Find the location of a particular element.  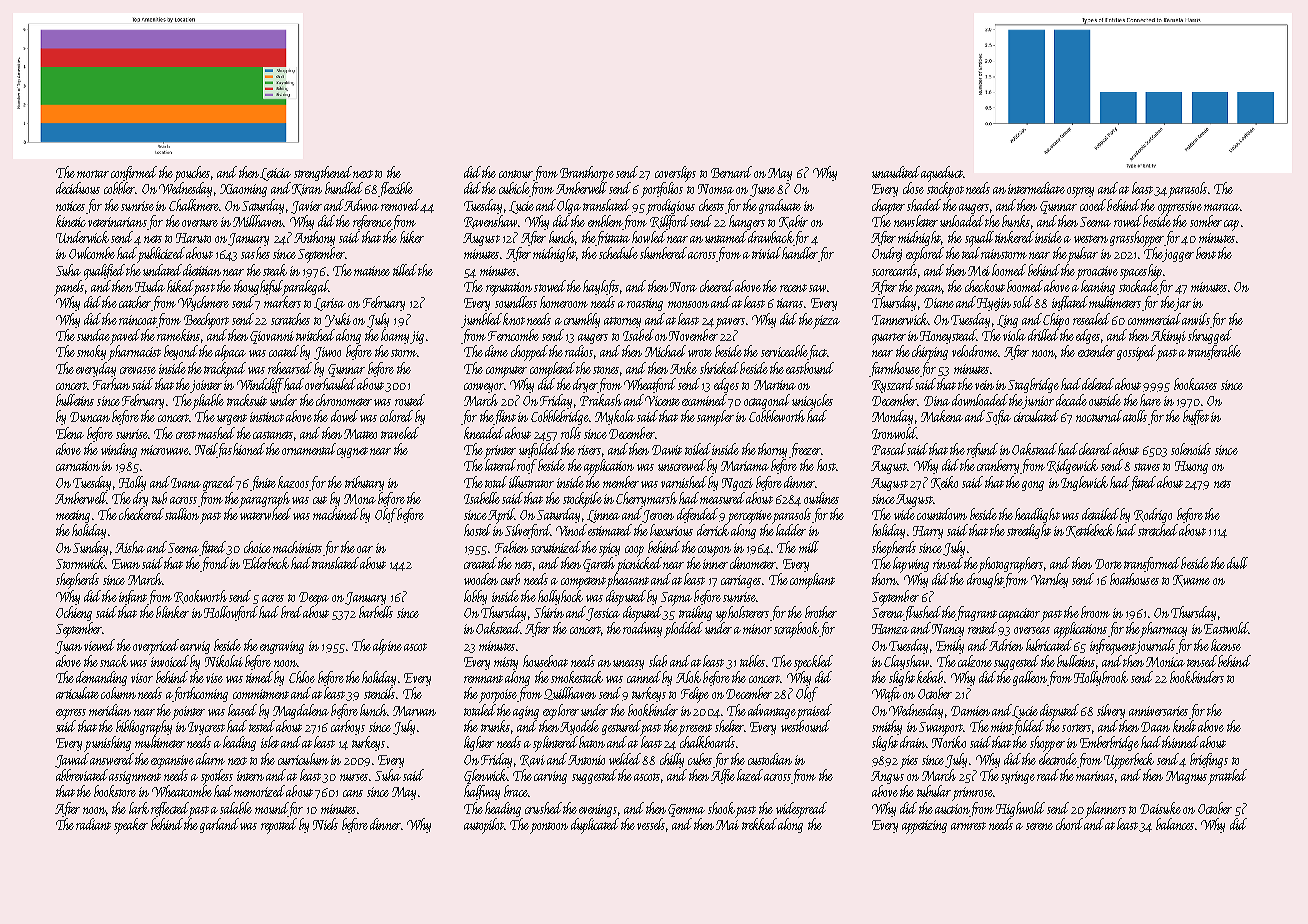

uneasy is located at coordinates (628, 665).
